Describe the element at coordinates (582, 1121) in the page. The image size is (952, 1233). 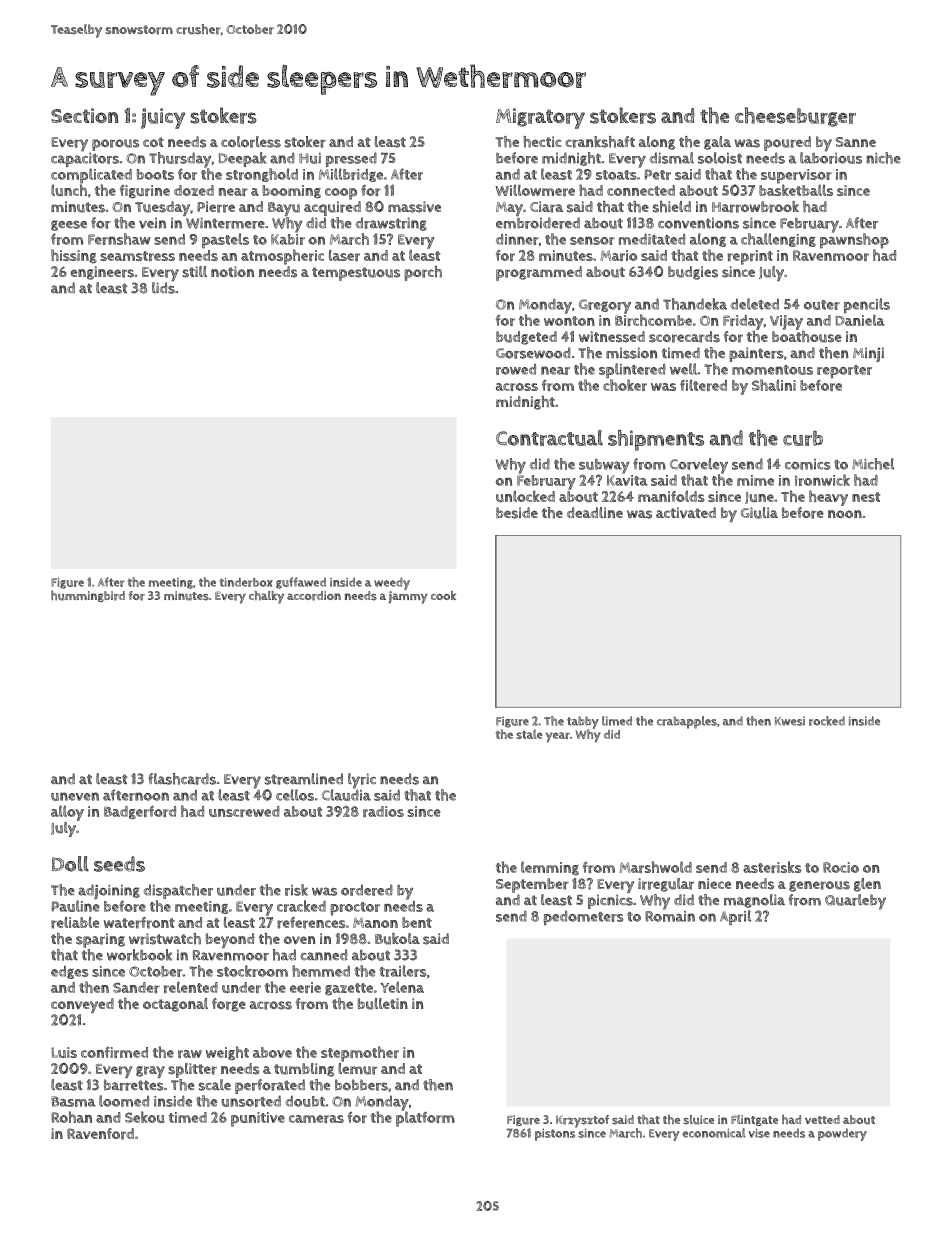
I see `Krzysztof` at that location.
